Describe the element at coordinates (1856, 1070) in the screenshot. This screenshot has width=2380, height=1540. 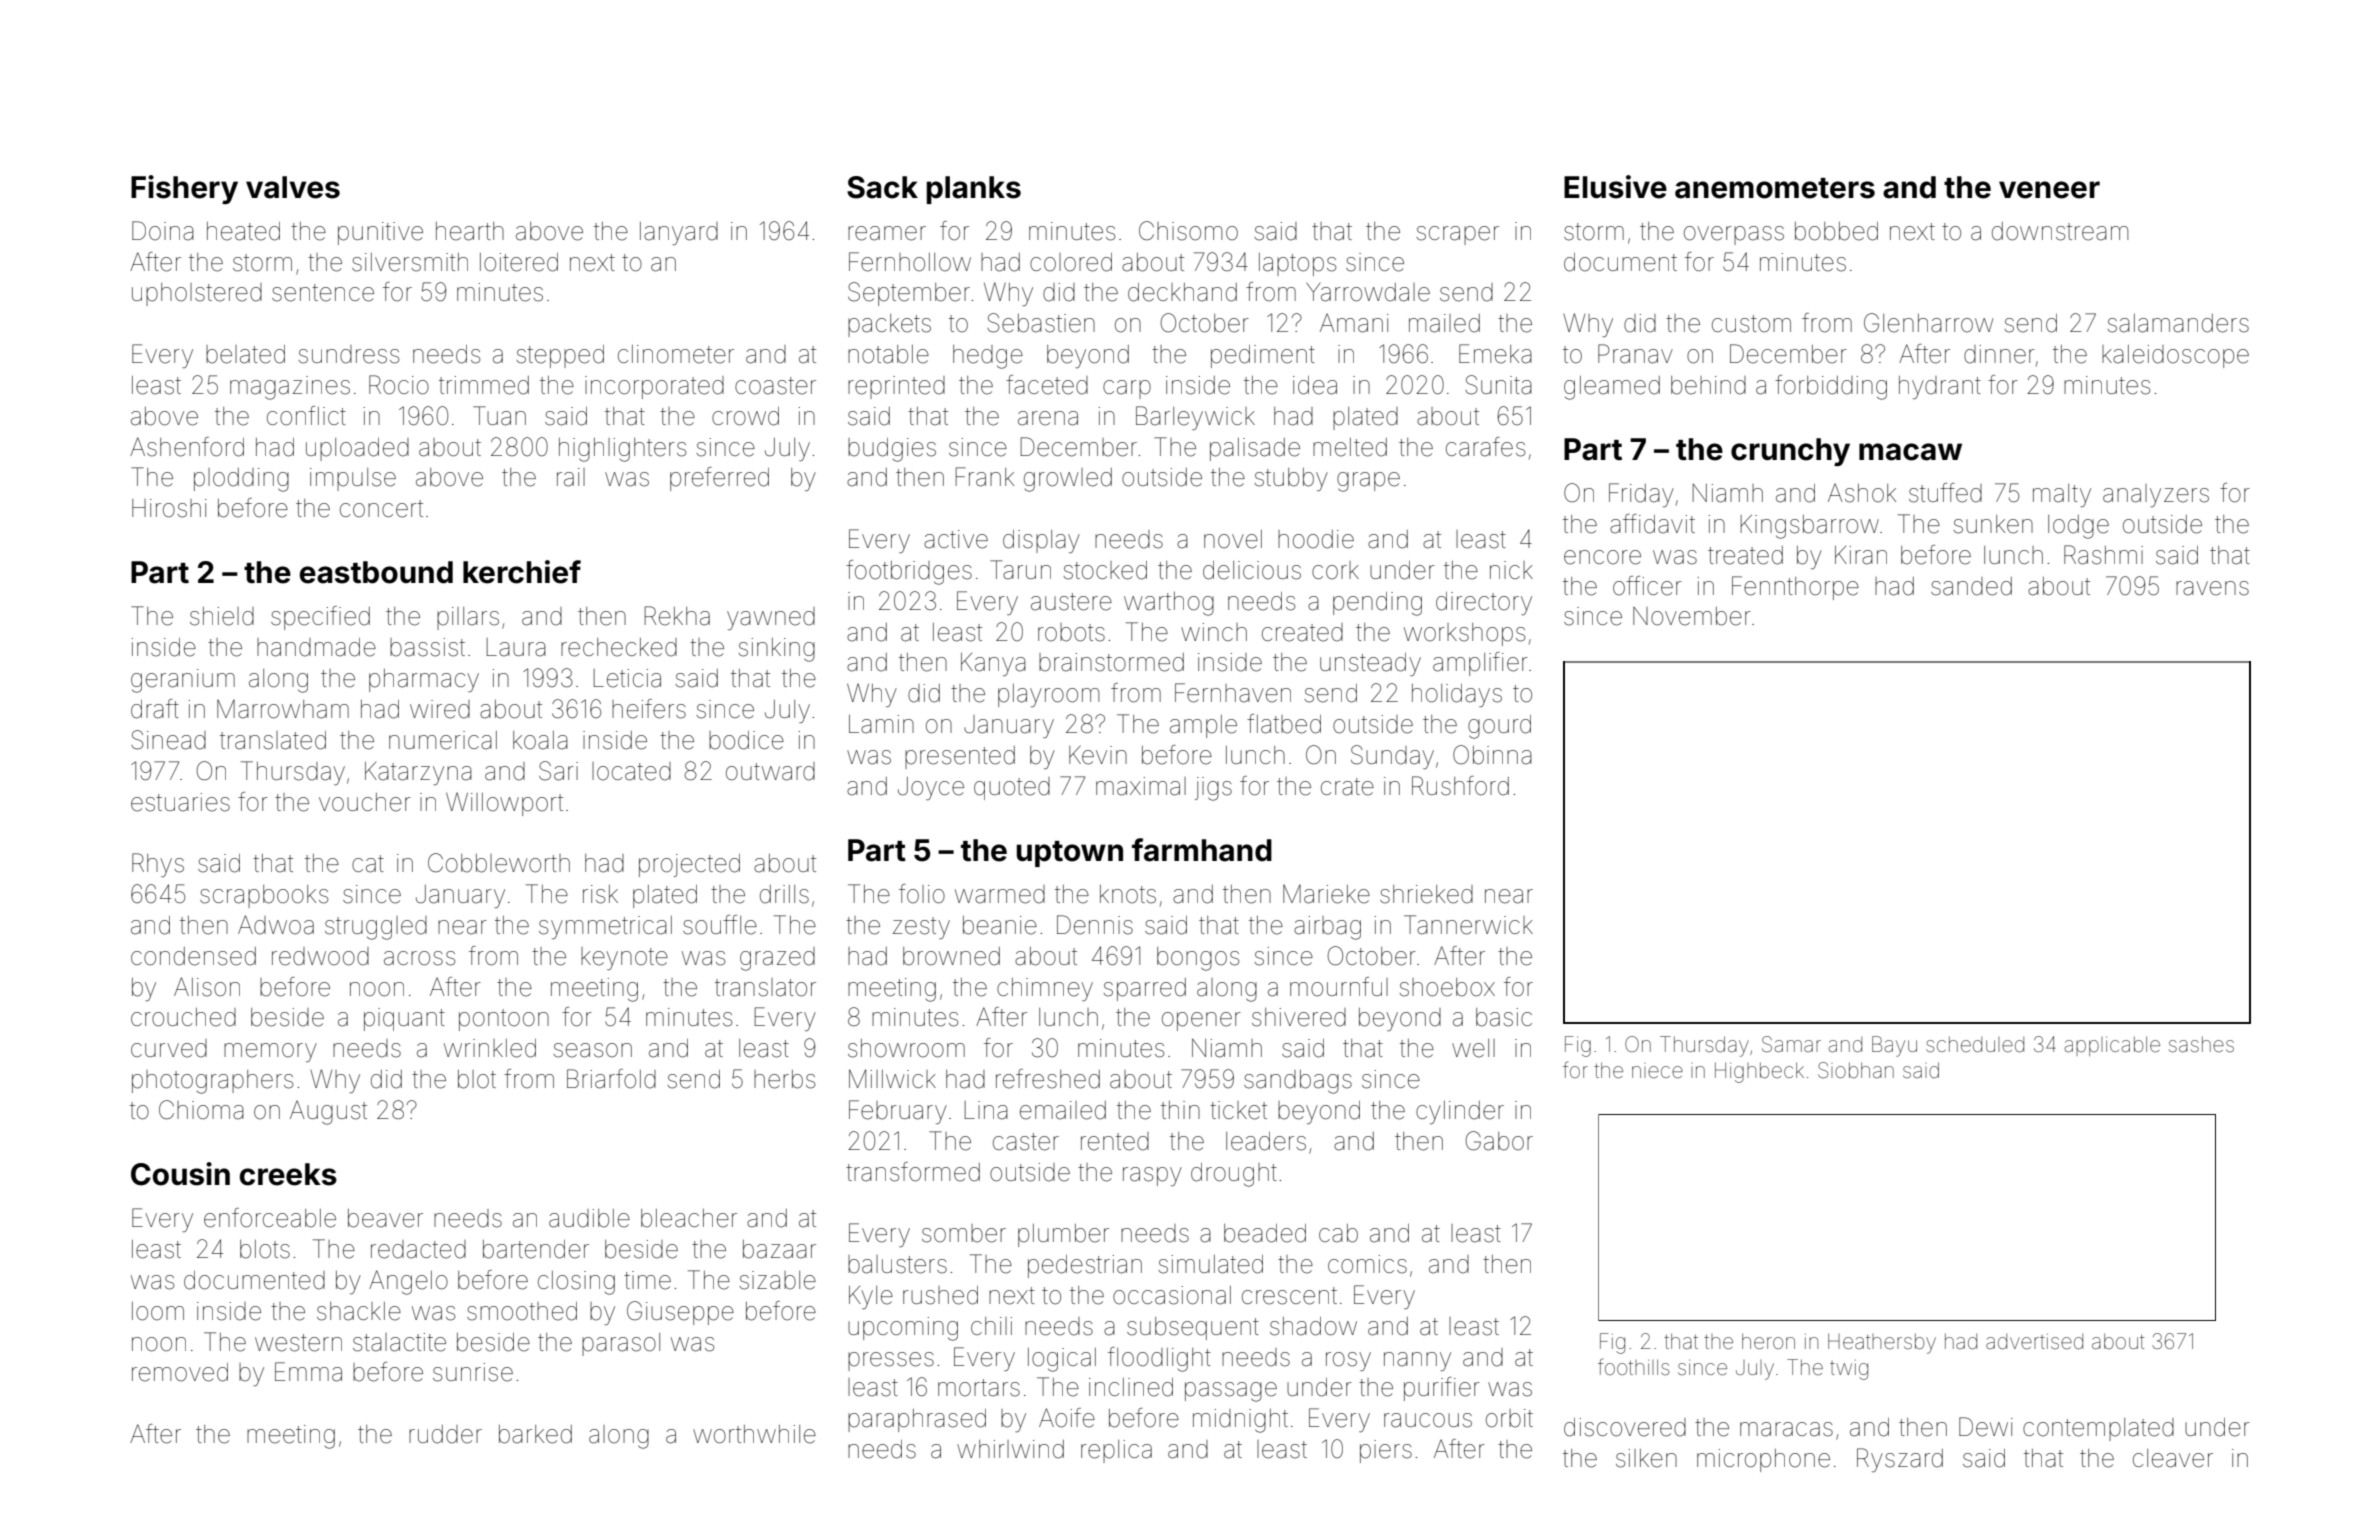
I see `Siobhan` at that location.
